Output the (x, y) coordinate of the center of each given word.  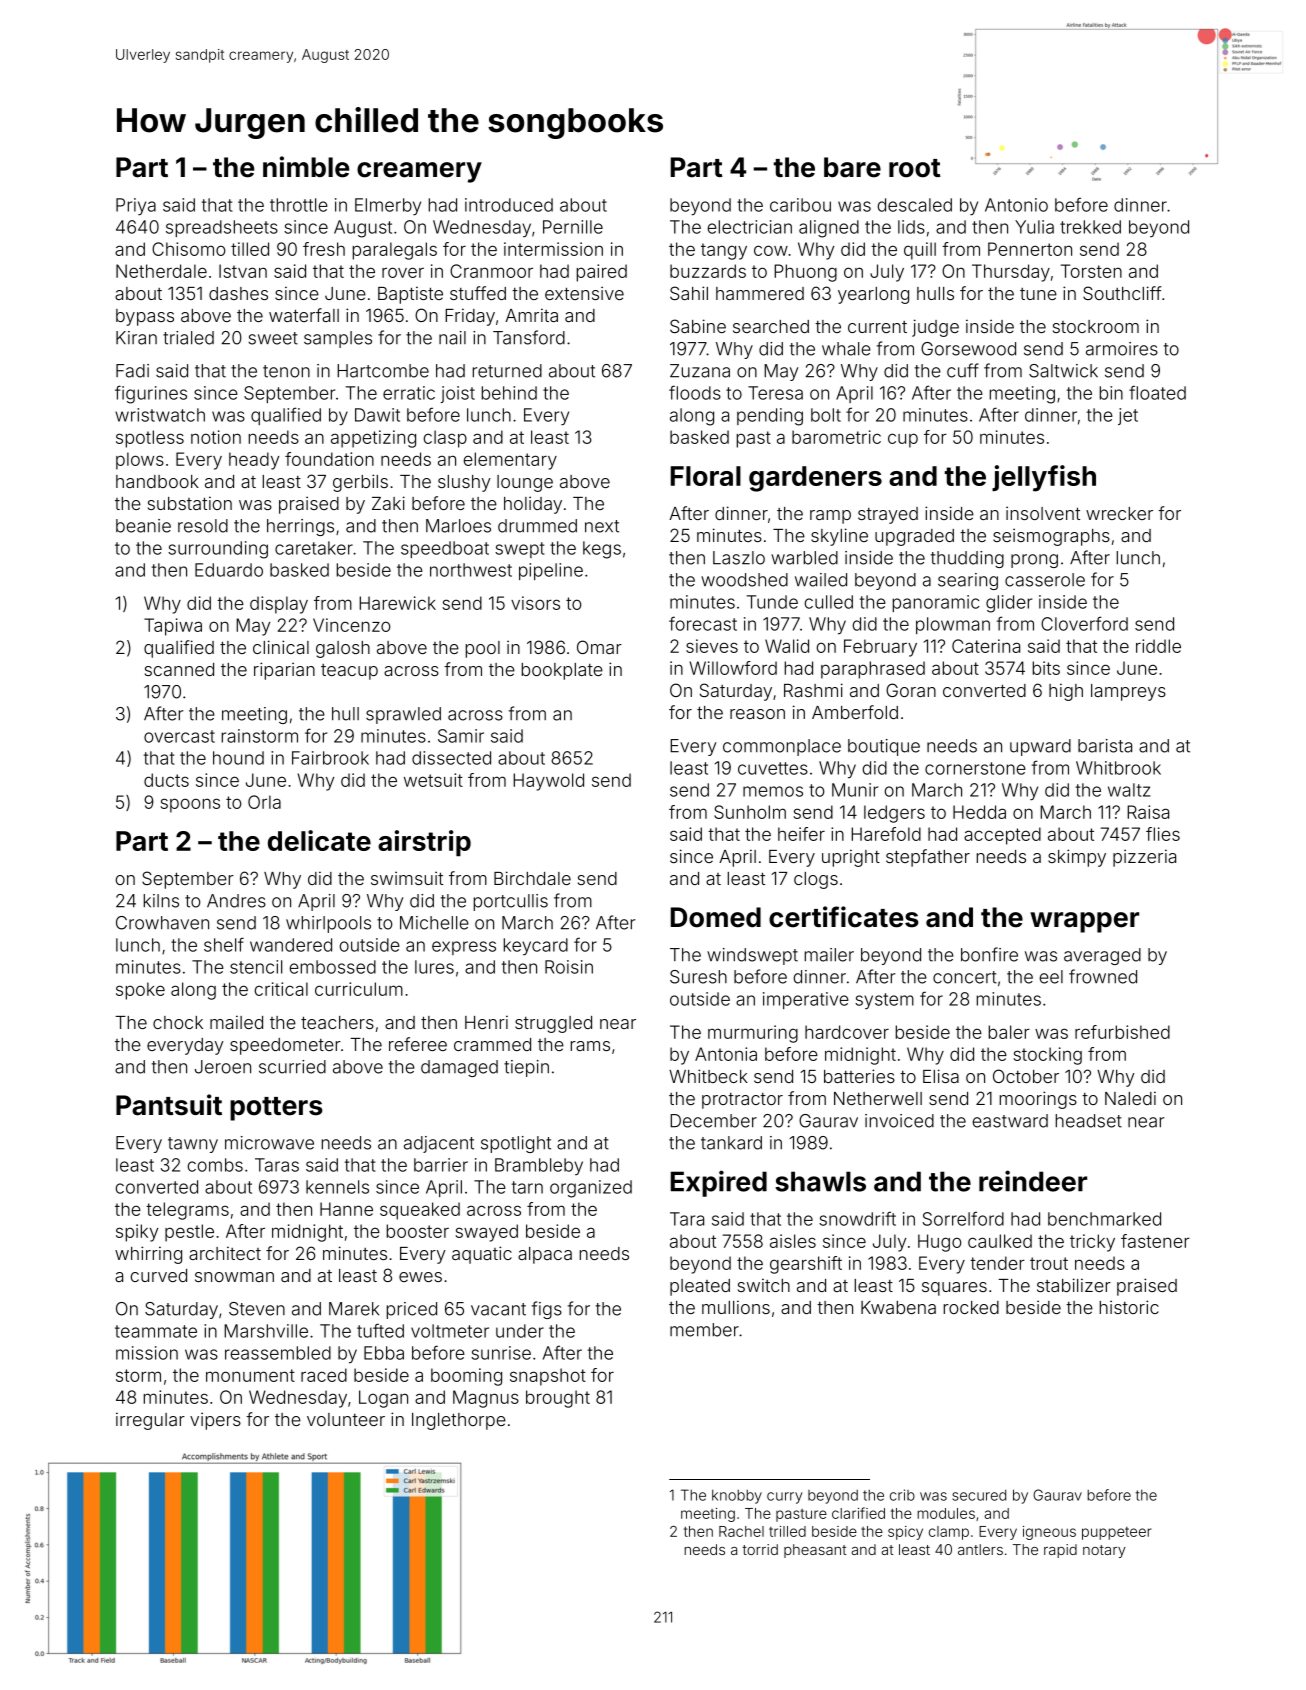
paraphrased (873, 670)
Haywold (548, 782)
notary (1104, 1551)
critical (281, 989)
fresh (324, 249)
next (602, 526)
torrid (760, 1549)
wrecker (1119, 513)
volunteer (346, 1419)
